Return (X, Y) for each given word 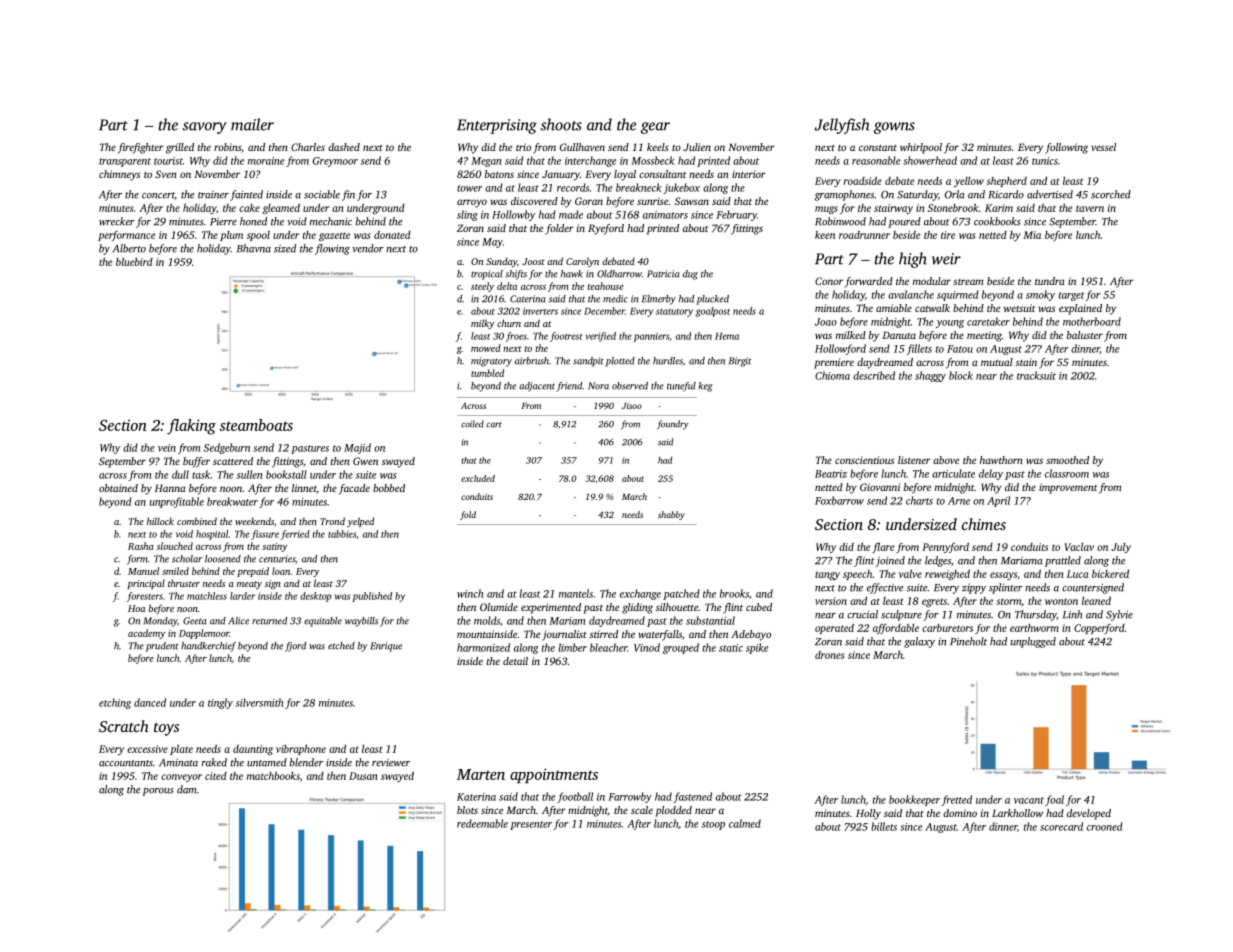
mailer (252, 124)
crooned (1105, 826)
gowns (894, 128)
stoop (713, 825)
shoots (561, 124)
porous (158, 792)
